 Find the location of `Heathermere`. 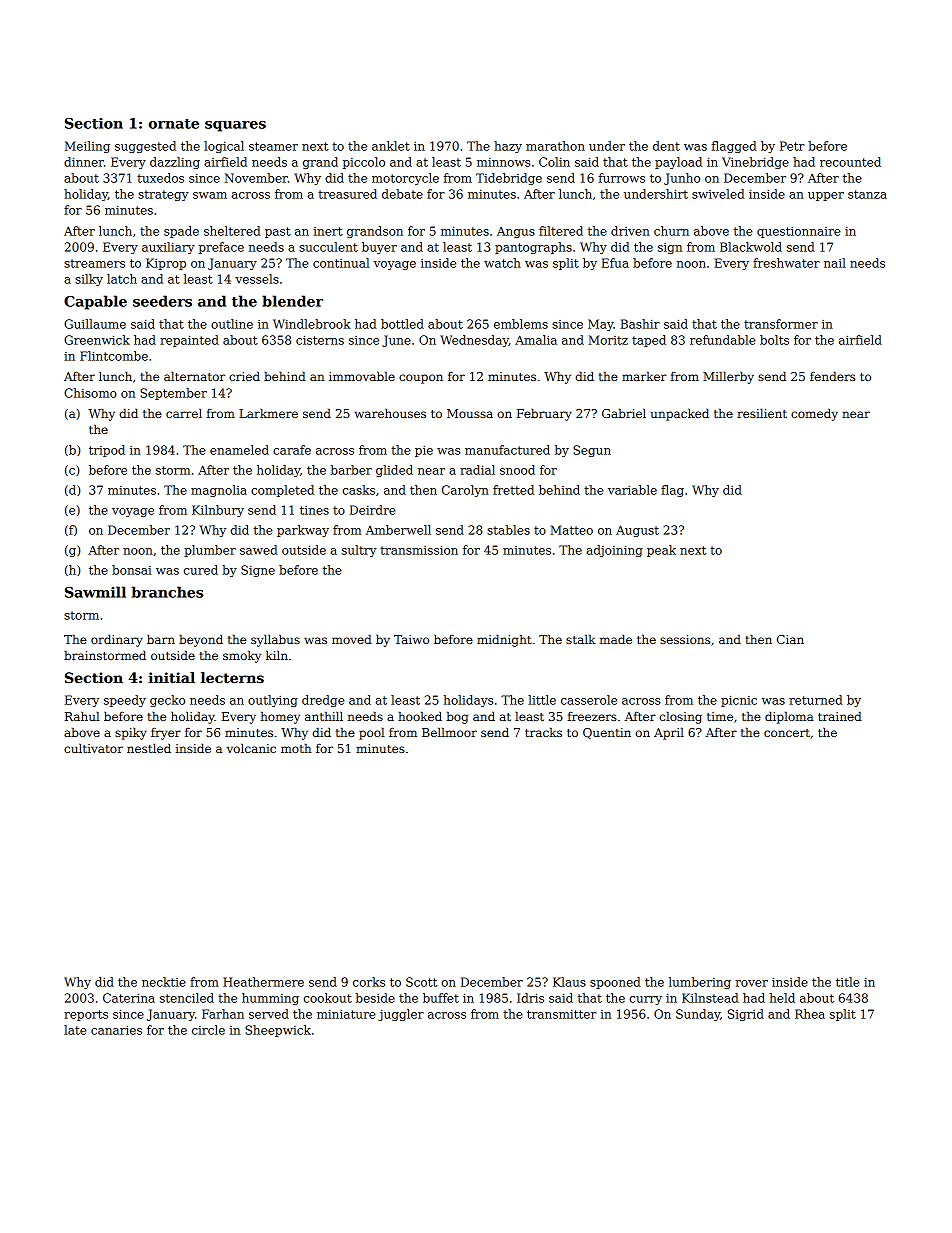

Heathermere is located at coordinates (263, 982).
